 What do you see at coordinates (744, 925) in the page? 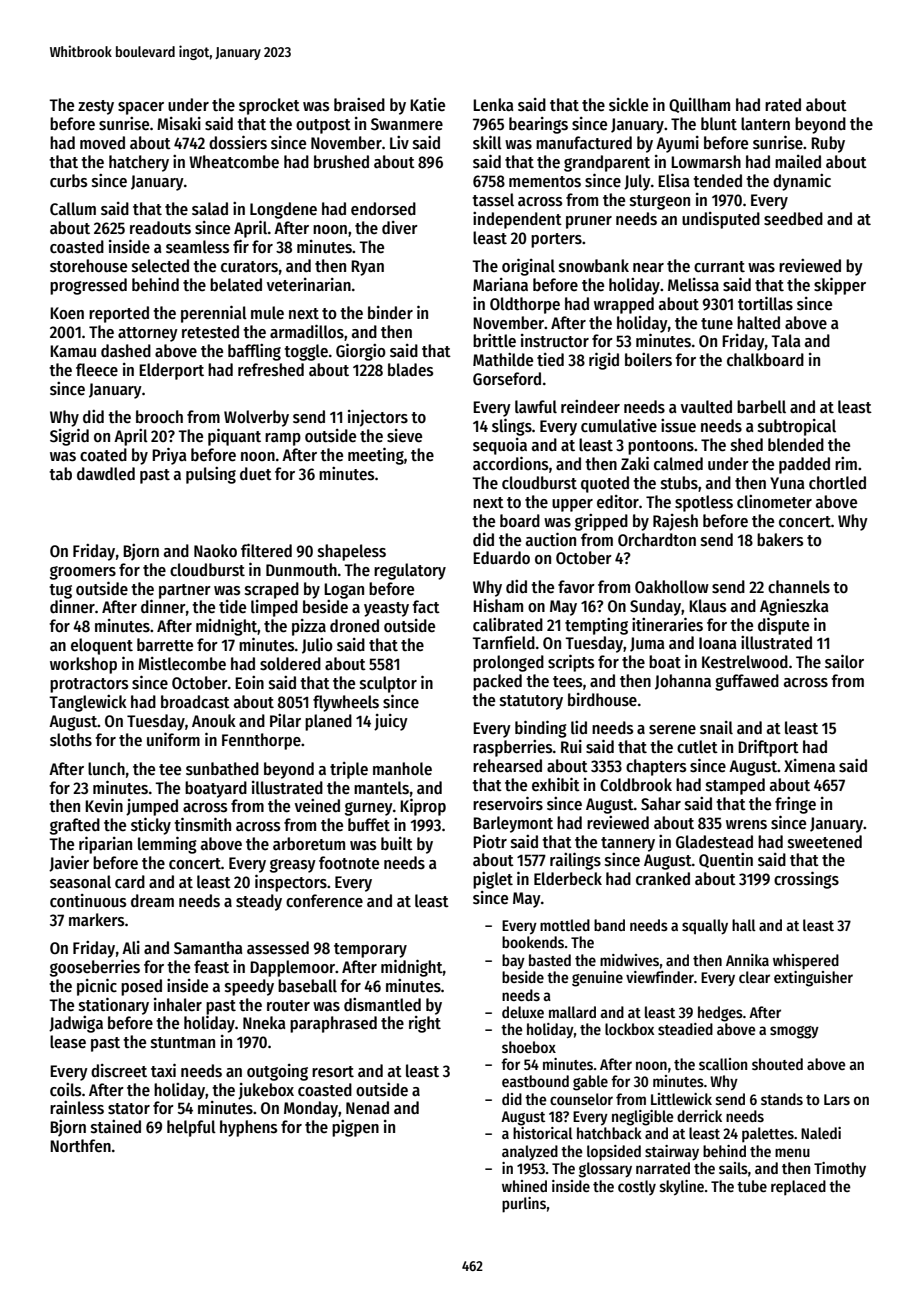
I see `hall` at bounding box center [744, 925].
